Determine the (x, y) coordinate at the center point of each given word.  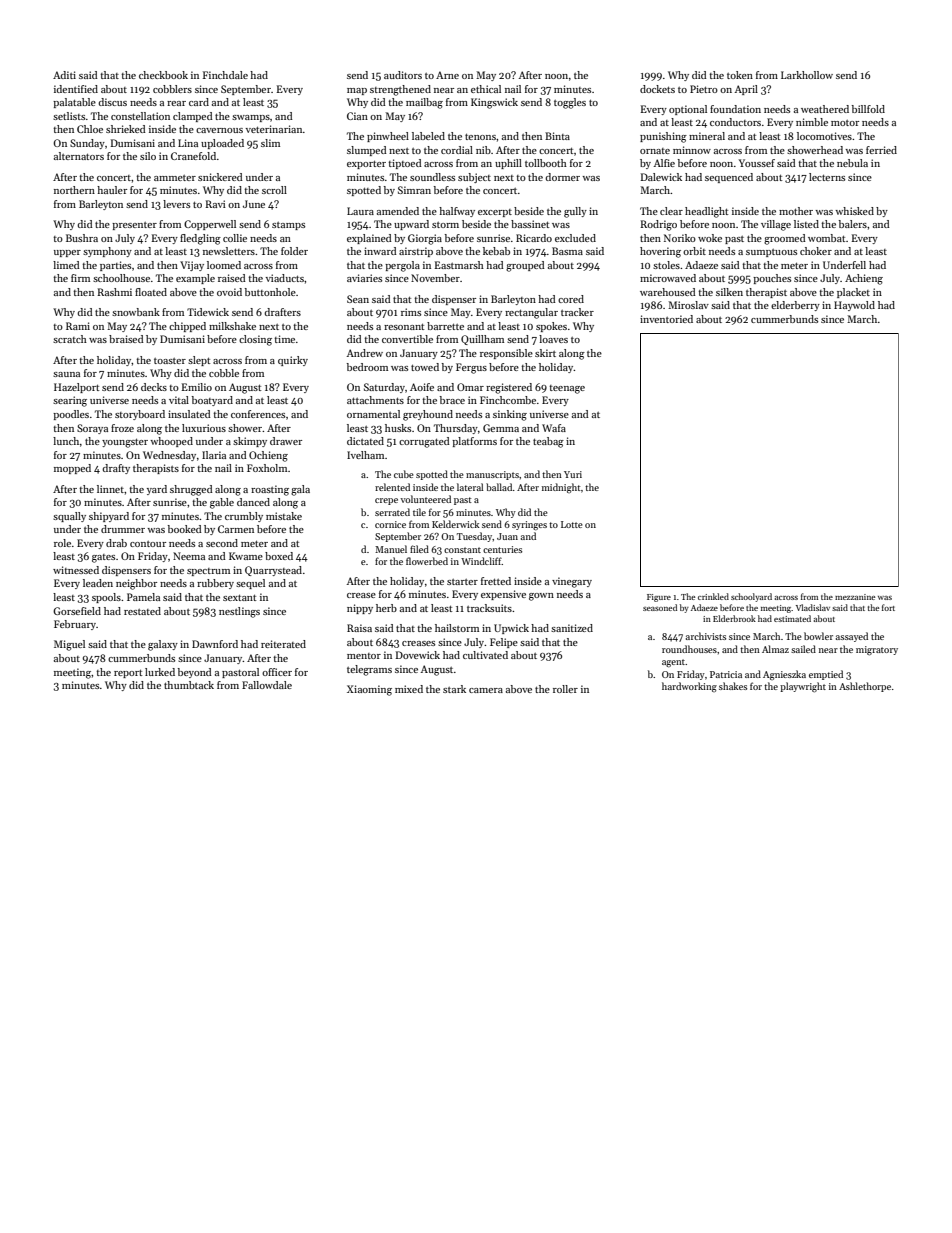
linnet (110, 489)
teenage (567, 389)
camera (486, 690)
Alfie (664, 163)
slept (199, 361)
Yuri (573, 474)
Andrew (365, 353)
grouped (525, 266)
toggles (570, 103)
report (128, 673)
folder (294, 251)
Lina (188, 143)
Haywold (854, 306)
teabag (548, 442)
